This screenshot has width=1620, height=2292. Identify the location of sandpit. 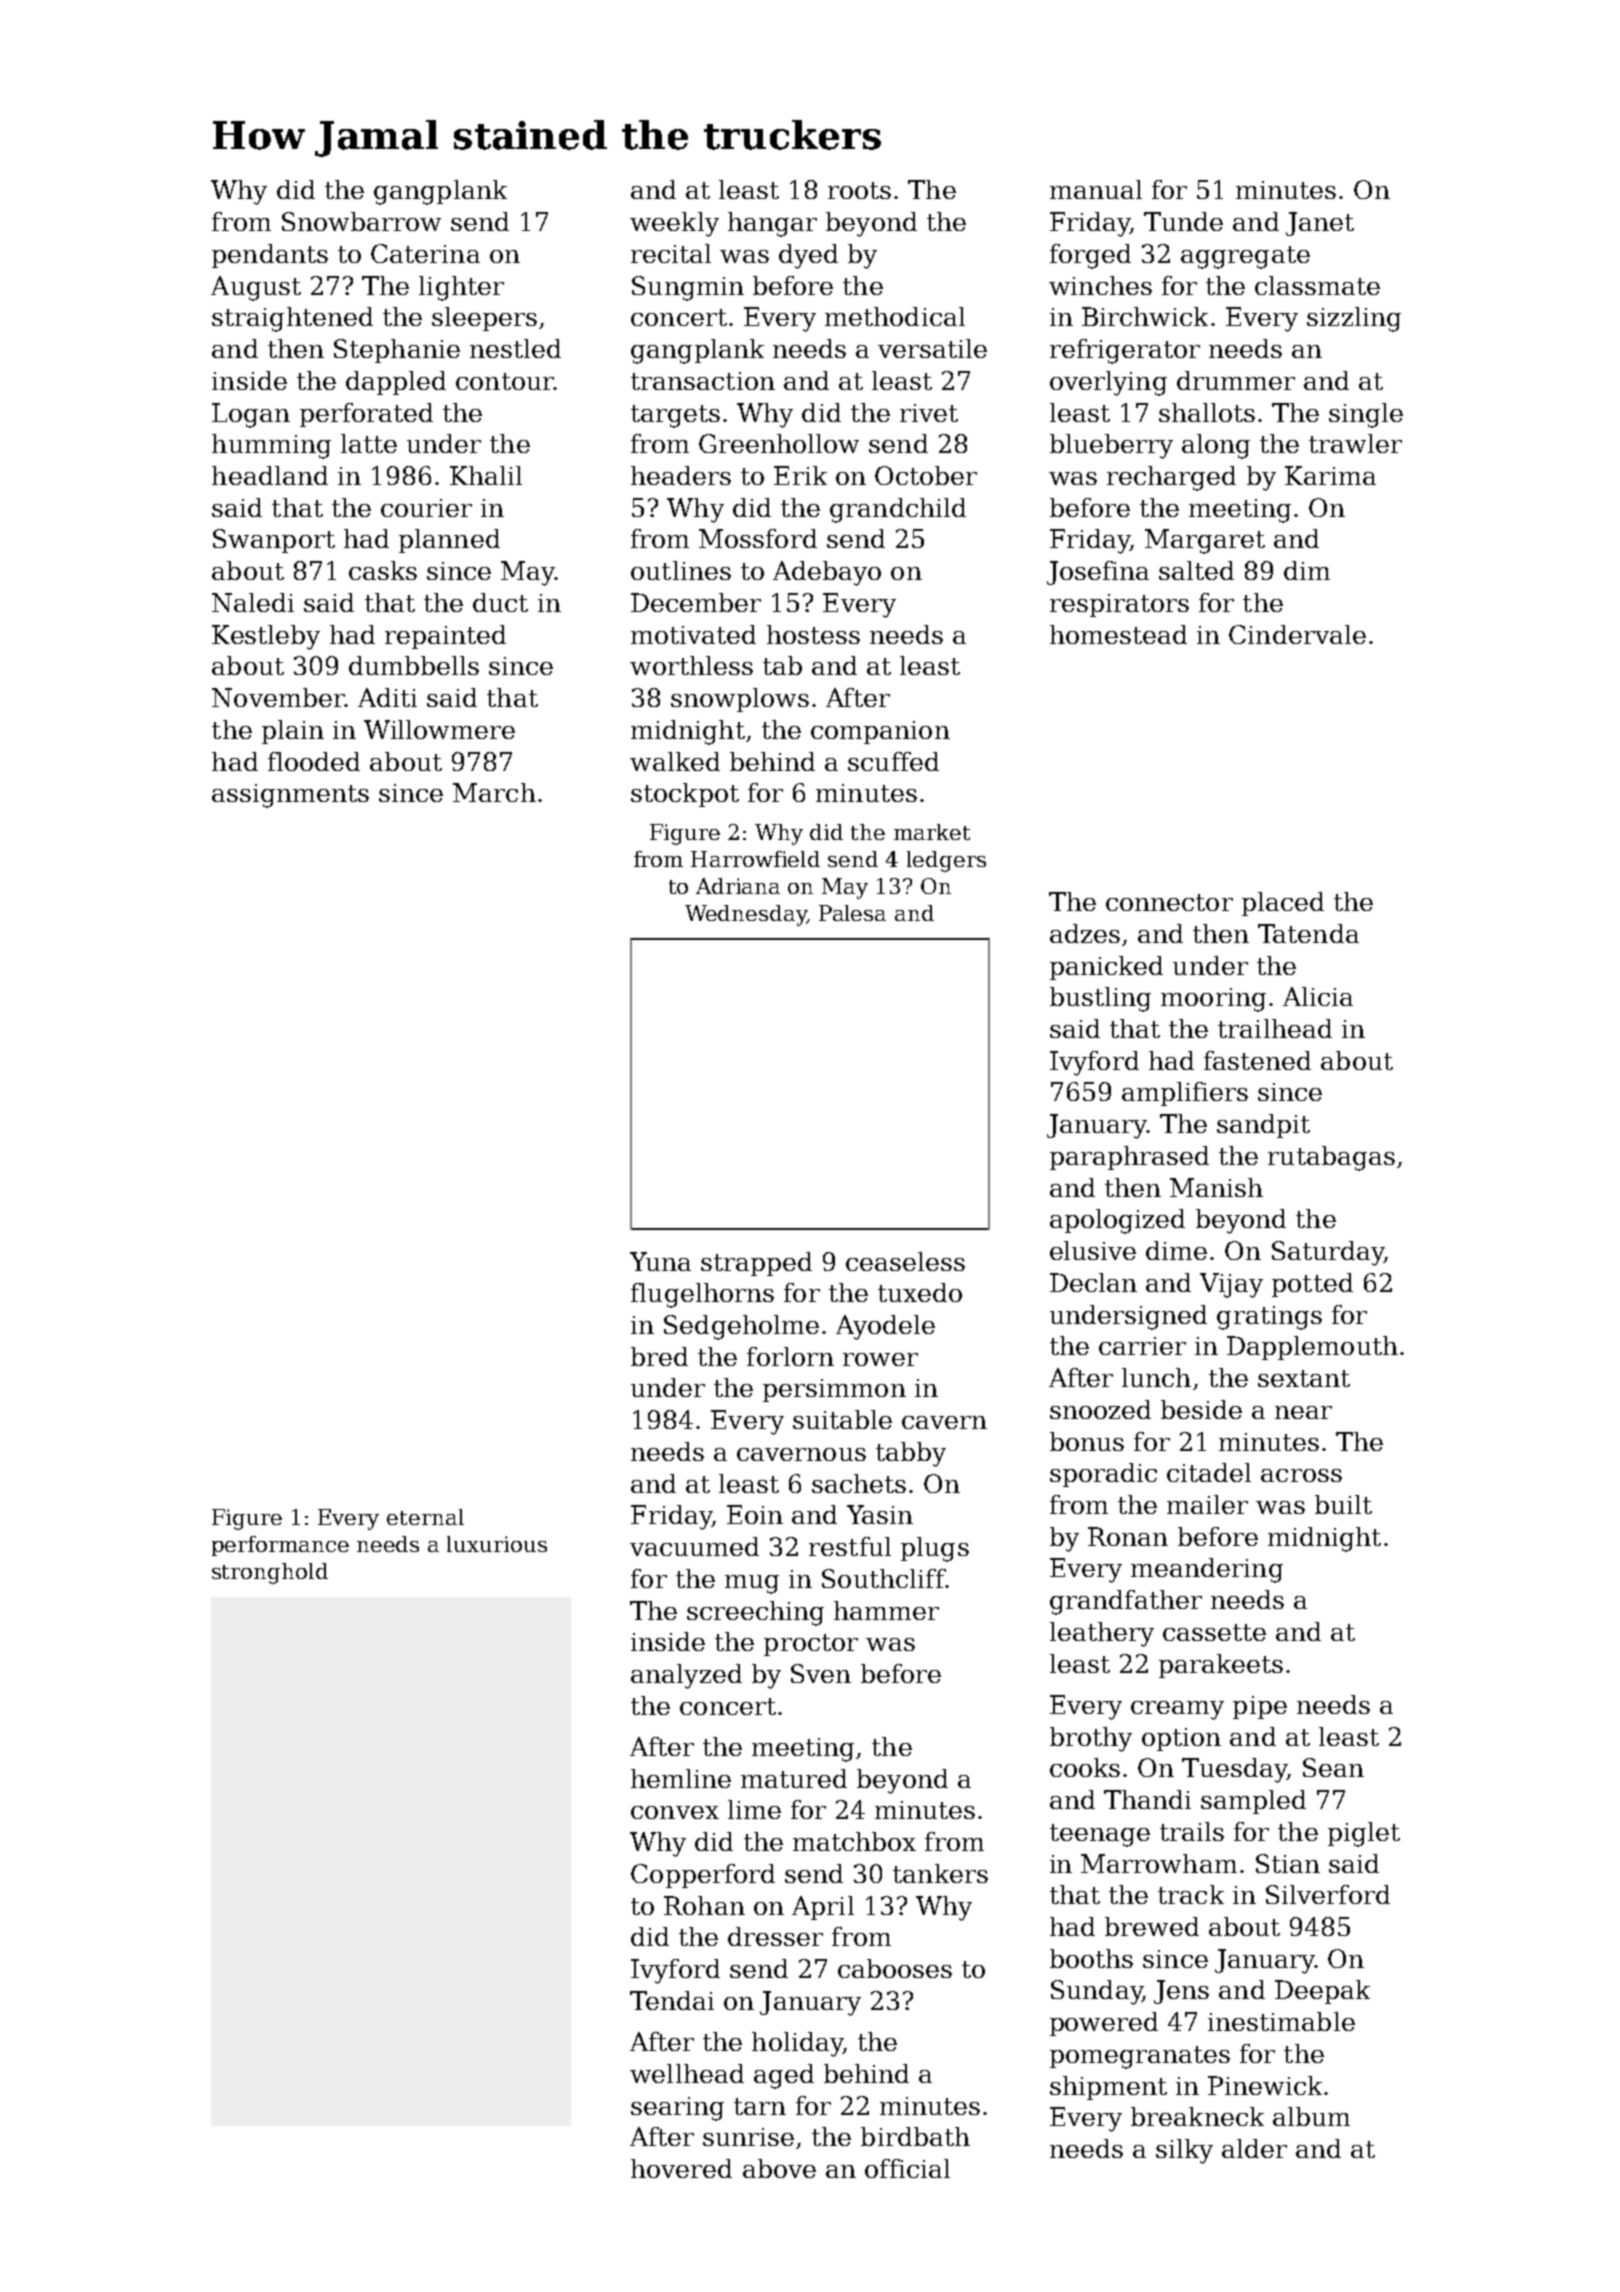
(1263, 1126).
